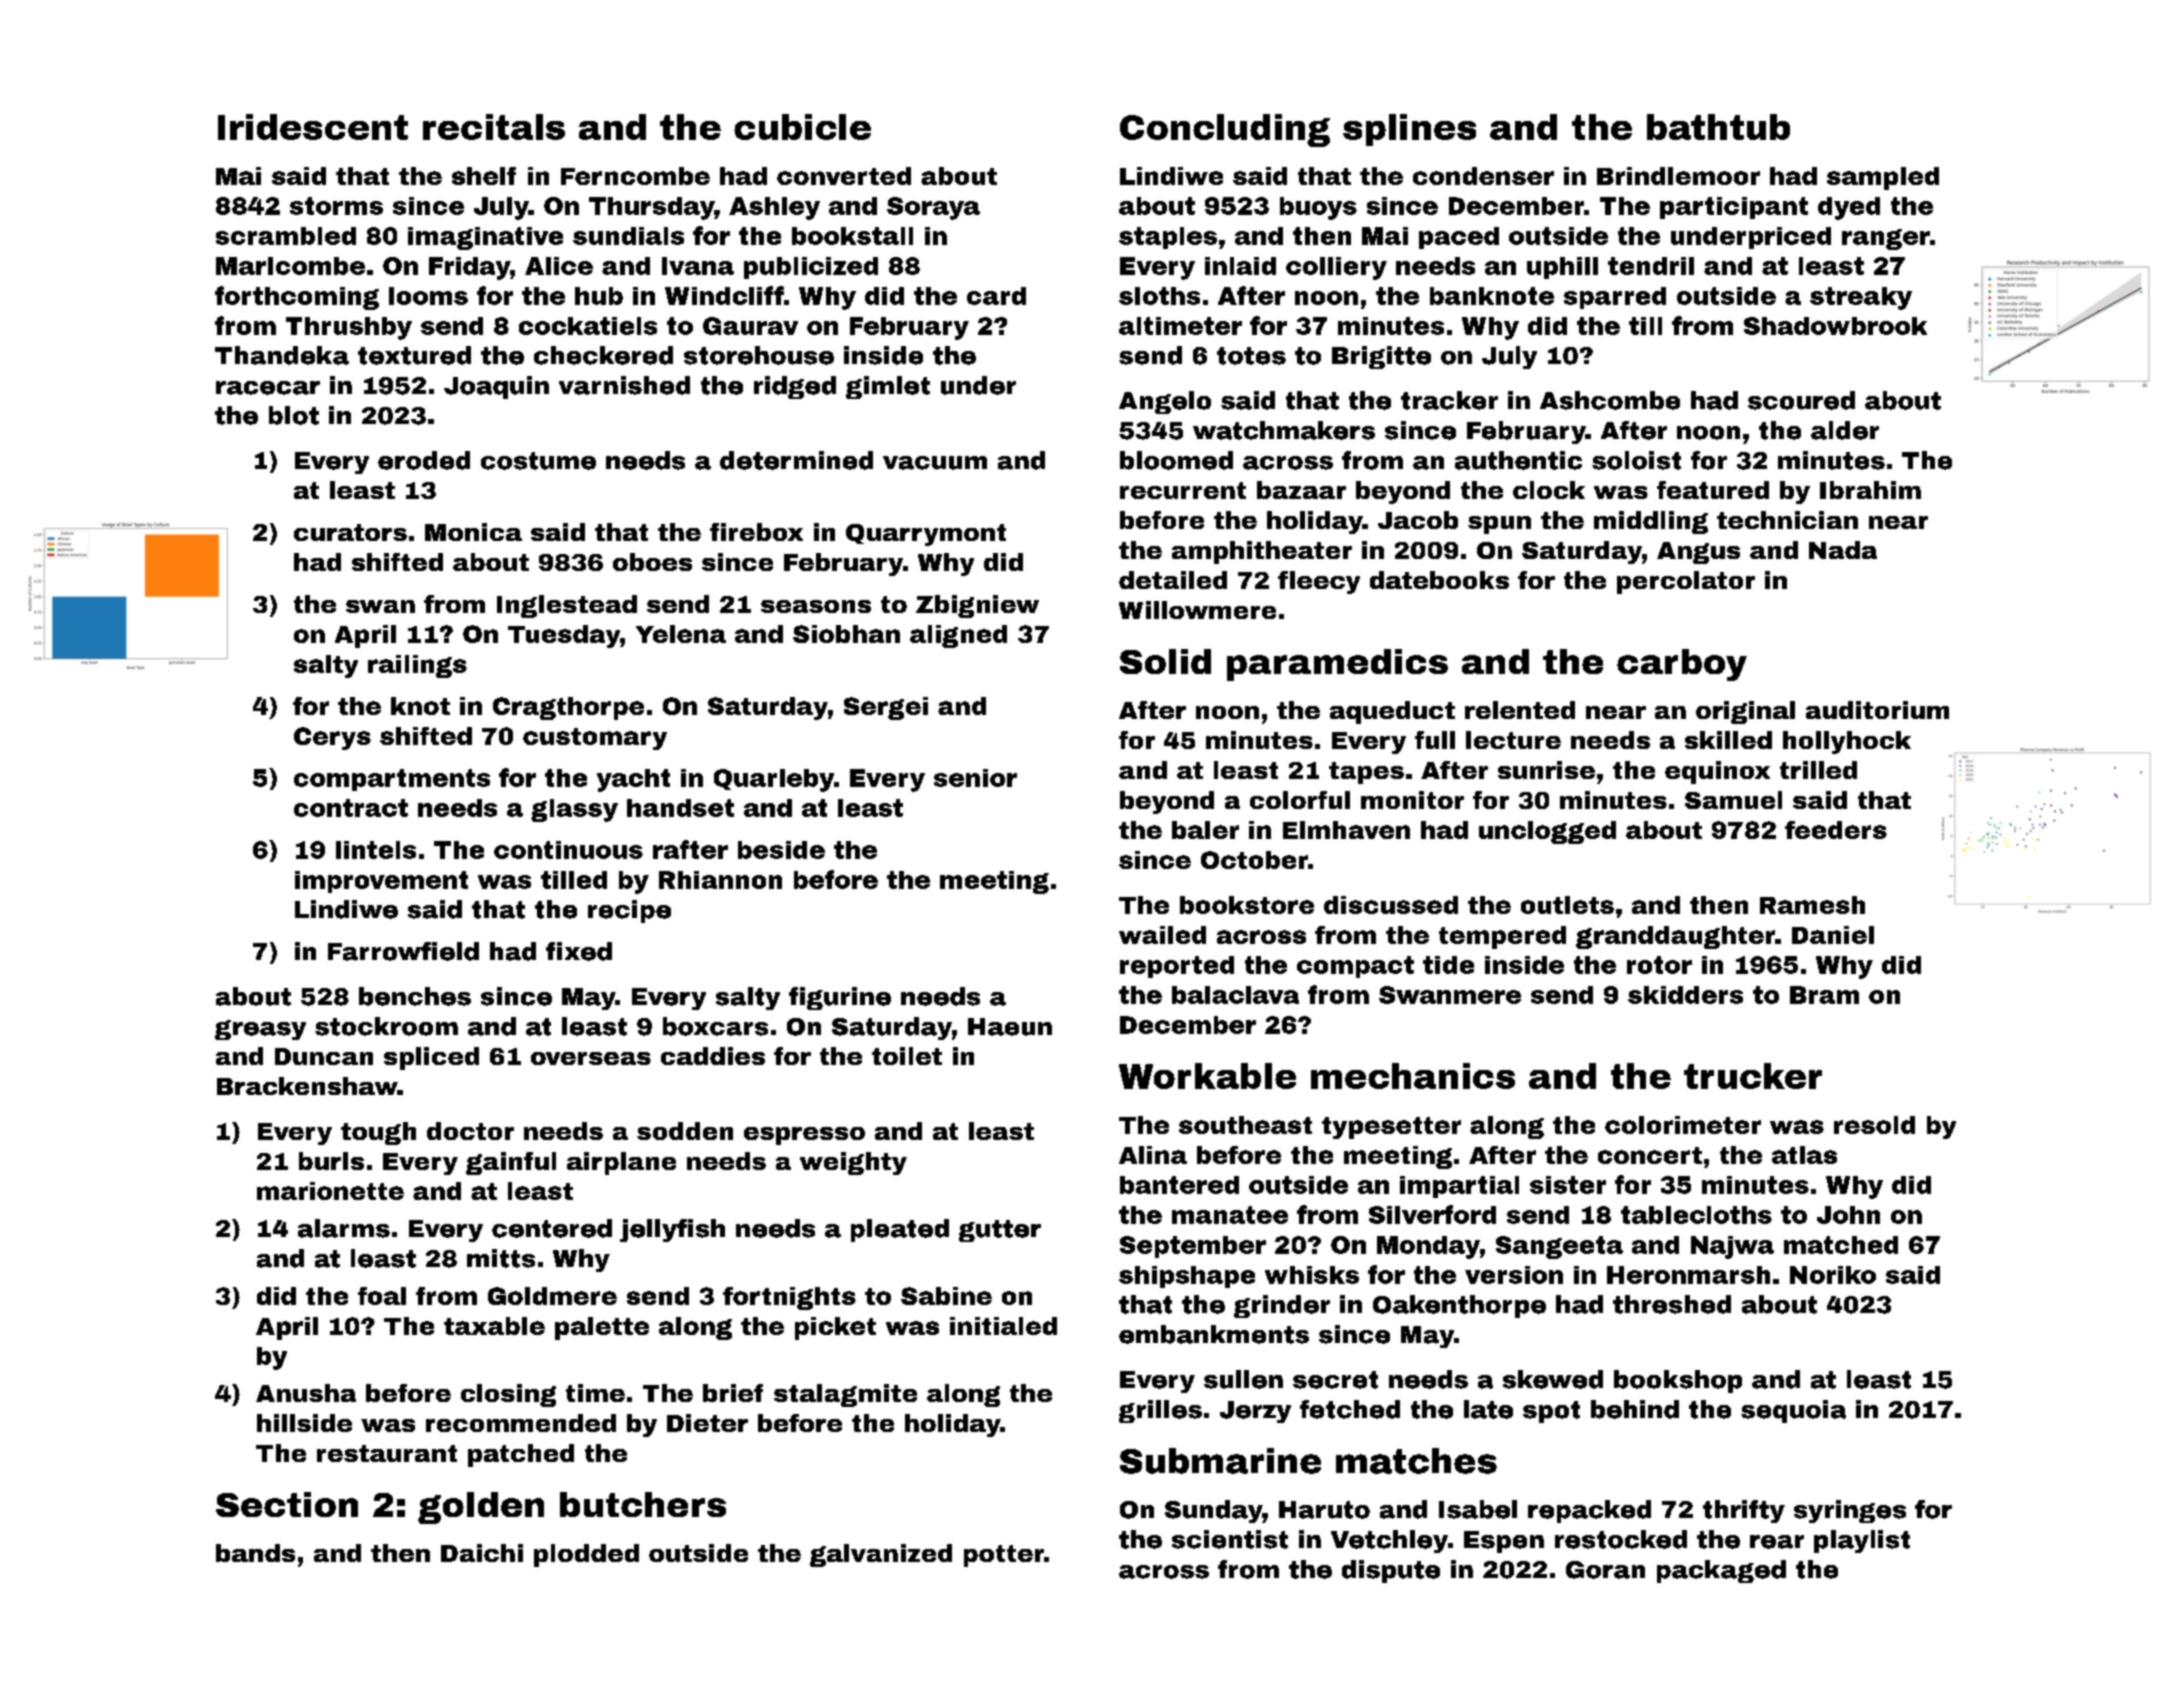  Describe the element at coordinates (307, 1086) in the image. I see `Brackenshaw` at that location.
